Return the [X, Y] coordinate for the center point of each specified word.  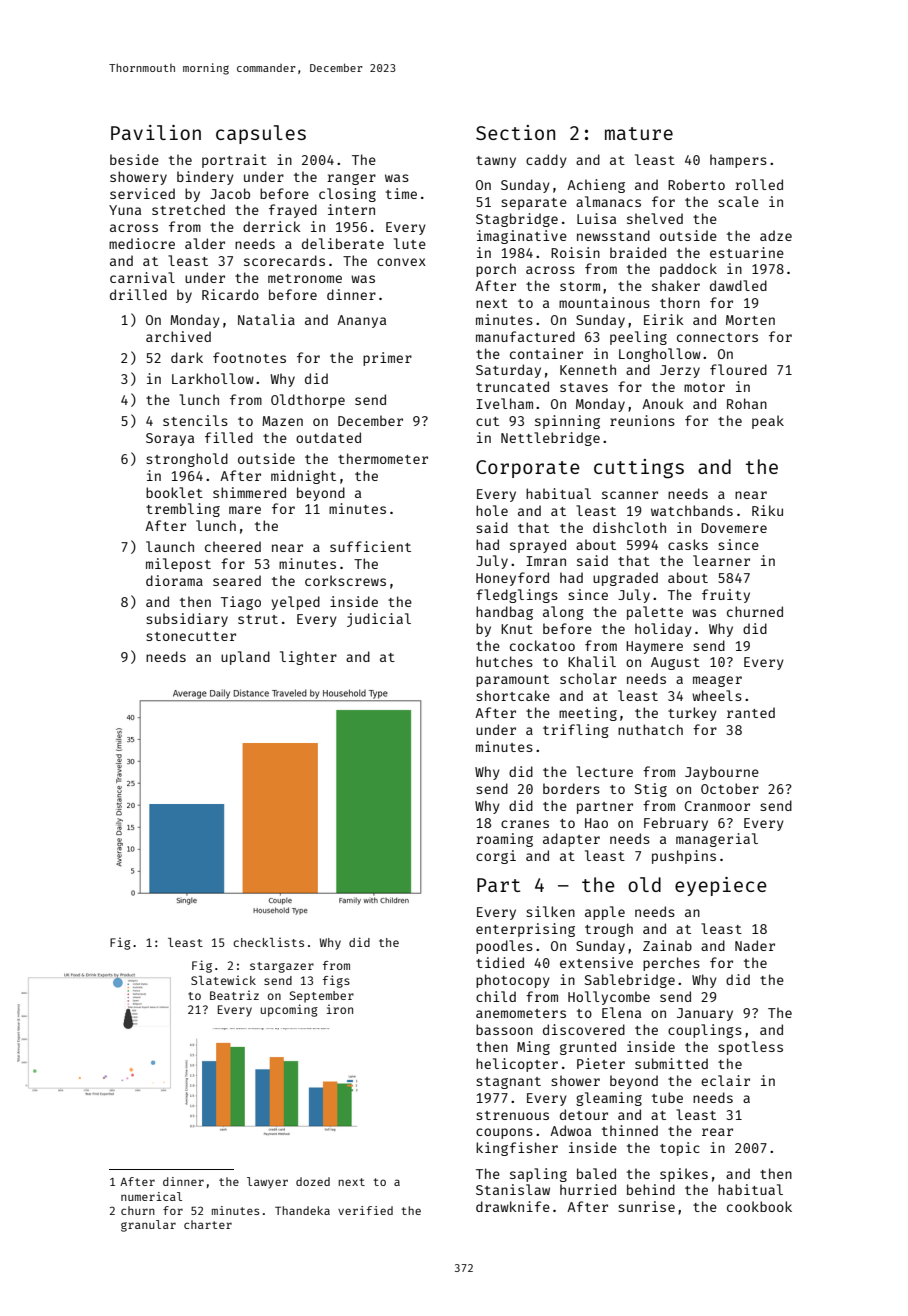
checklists [268, 942]
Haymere [654, 647]
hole [492, 510]
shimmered [249, 492]
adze [776, 235]
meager [717, 681]
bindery [205, 178]
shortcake [513, 695]
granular [148, 1226]
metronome [305, 278]
